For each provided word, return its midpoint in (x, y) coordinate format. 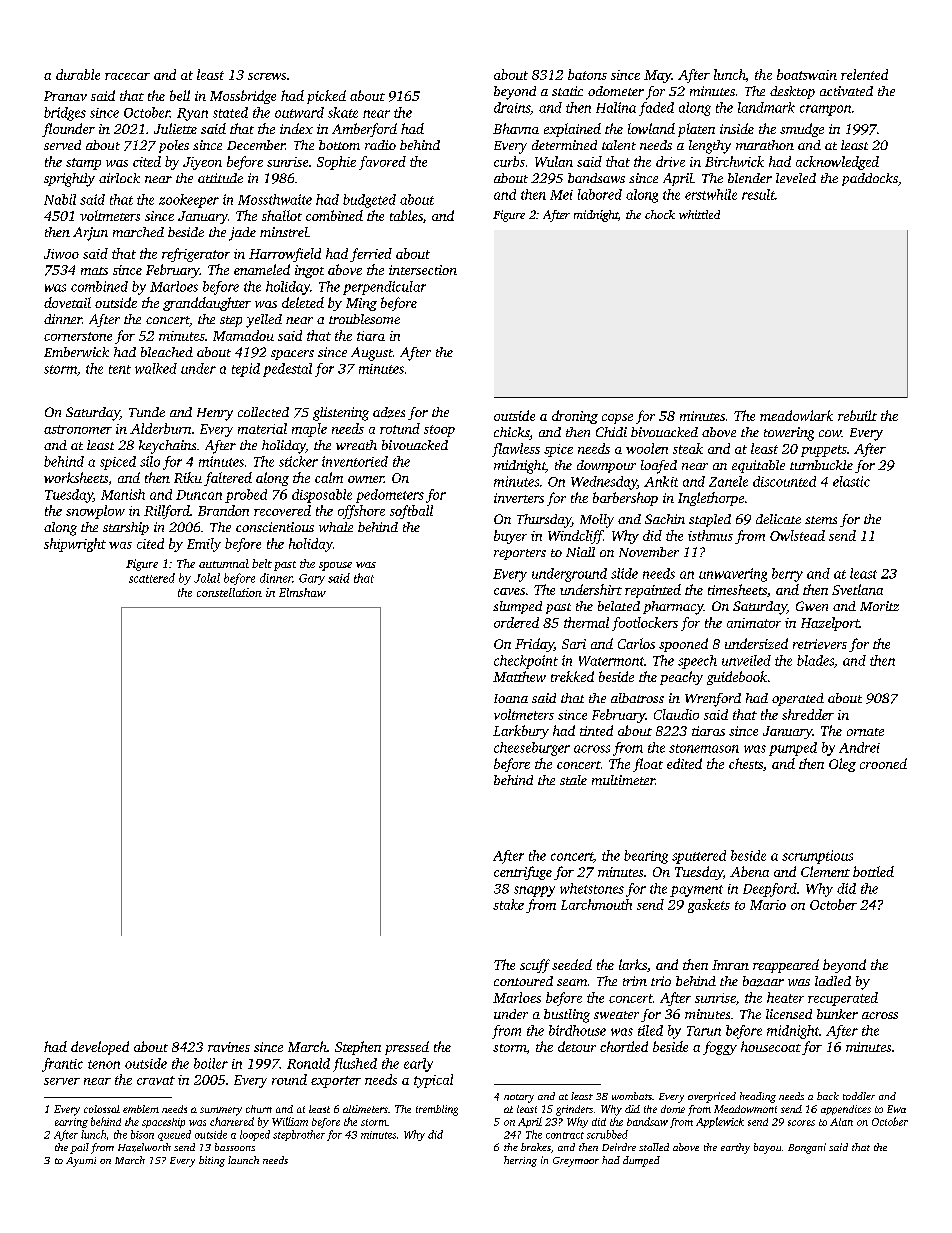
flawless (516, 450)
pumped (793, 749)
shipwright (75, 545)
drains (512, 107)
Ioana (511, 698)
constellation (229, 592)
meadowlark (796, 415)
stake (508, 904)
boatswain (807, 74)
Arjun (90, 234)
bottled (873, 871)
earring (71, 1123)
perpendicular (384, 288)
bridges (65, 114)
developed (100, 1048)
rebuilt (857, 415)
